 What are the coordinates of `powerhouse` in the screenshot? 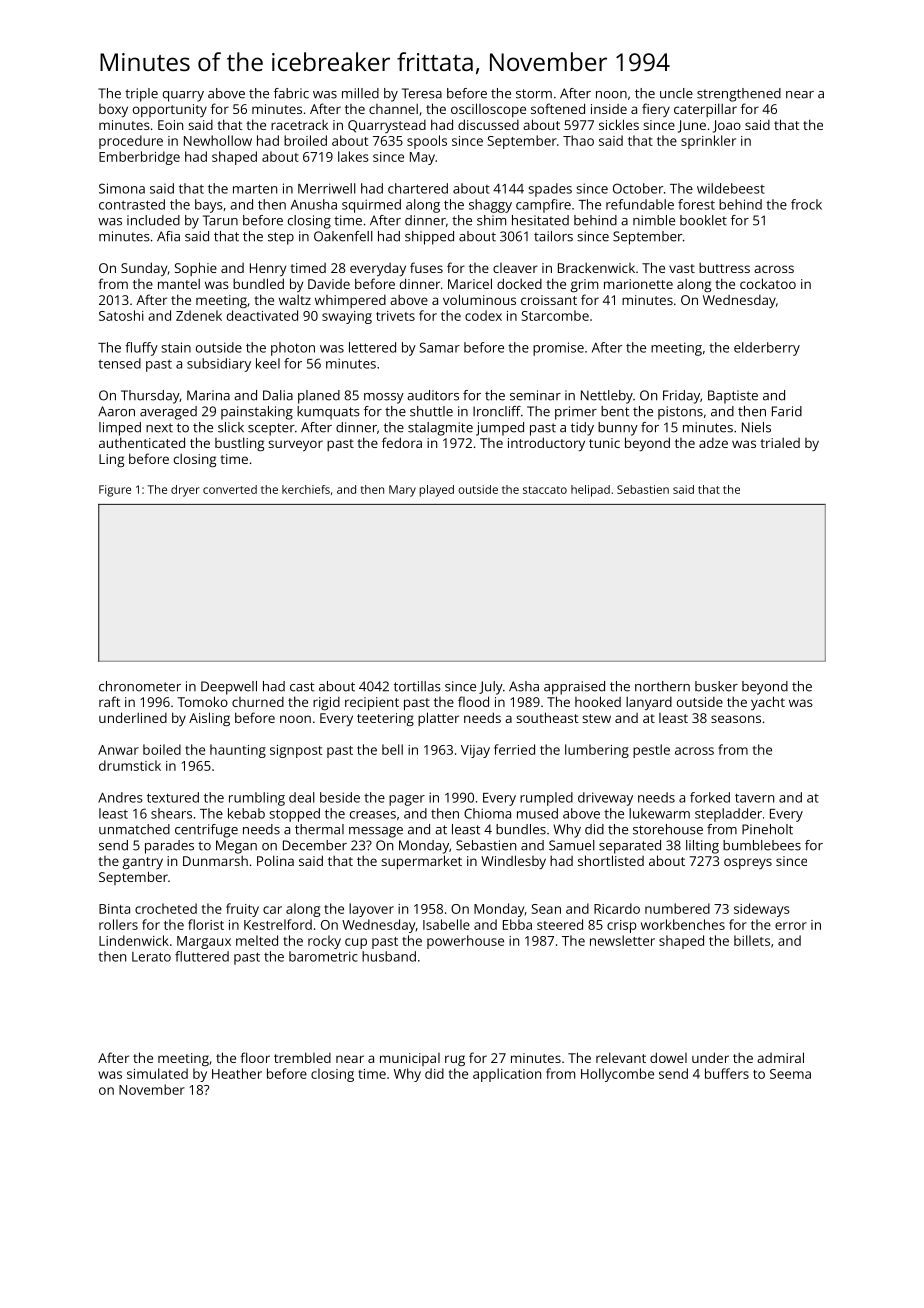 It's located at (465, 942).
